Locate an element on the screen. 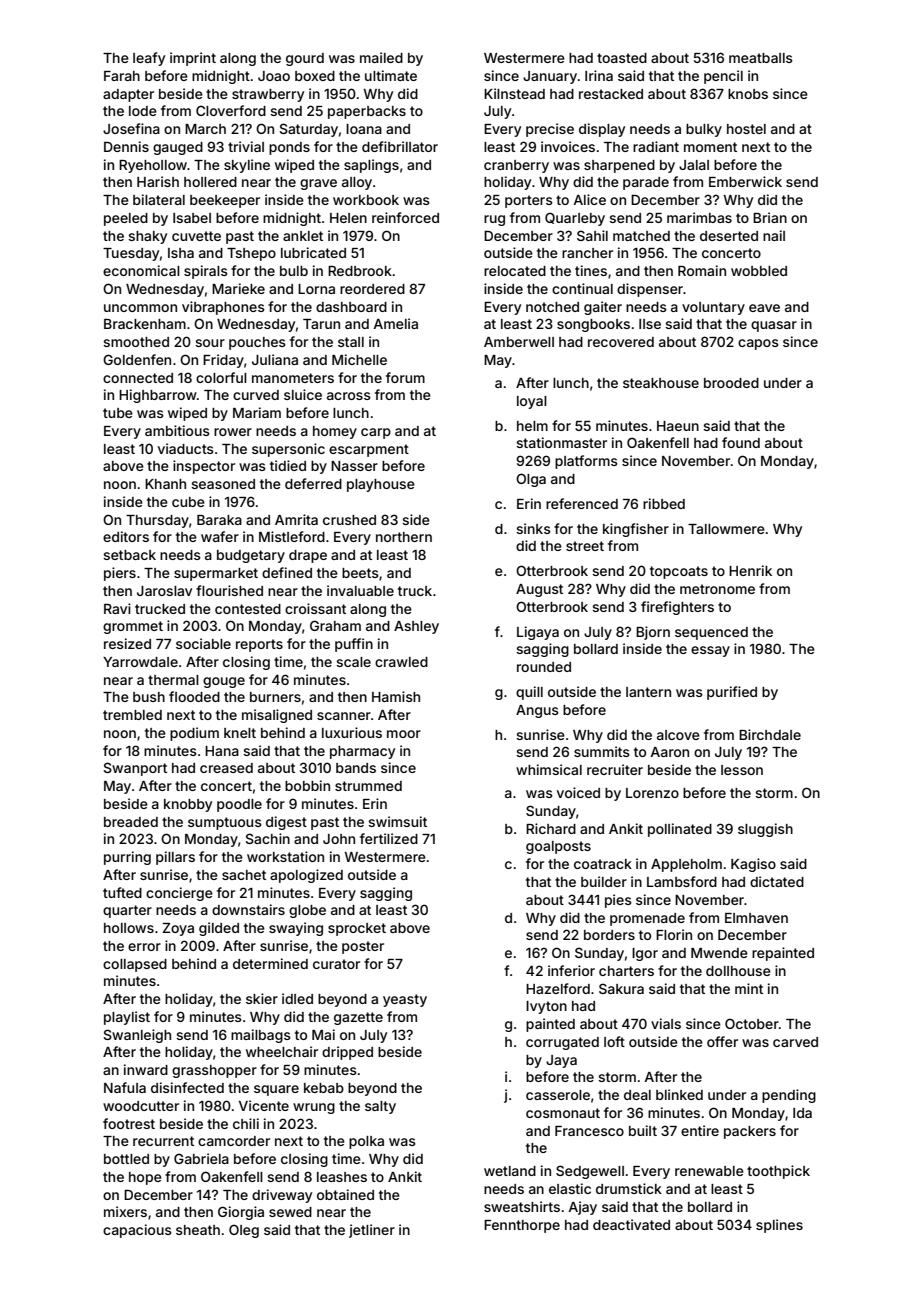  sinks is located at coordinates (533, 528).
